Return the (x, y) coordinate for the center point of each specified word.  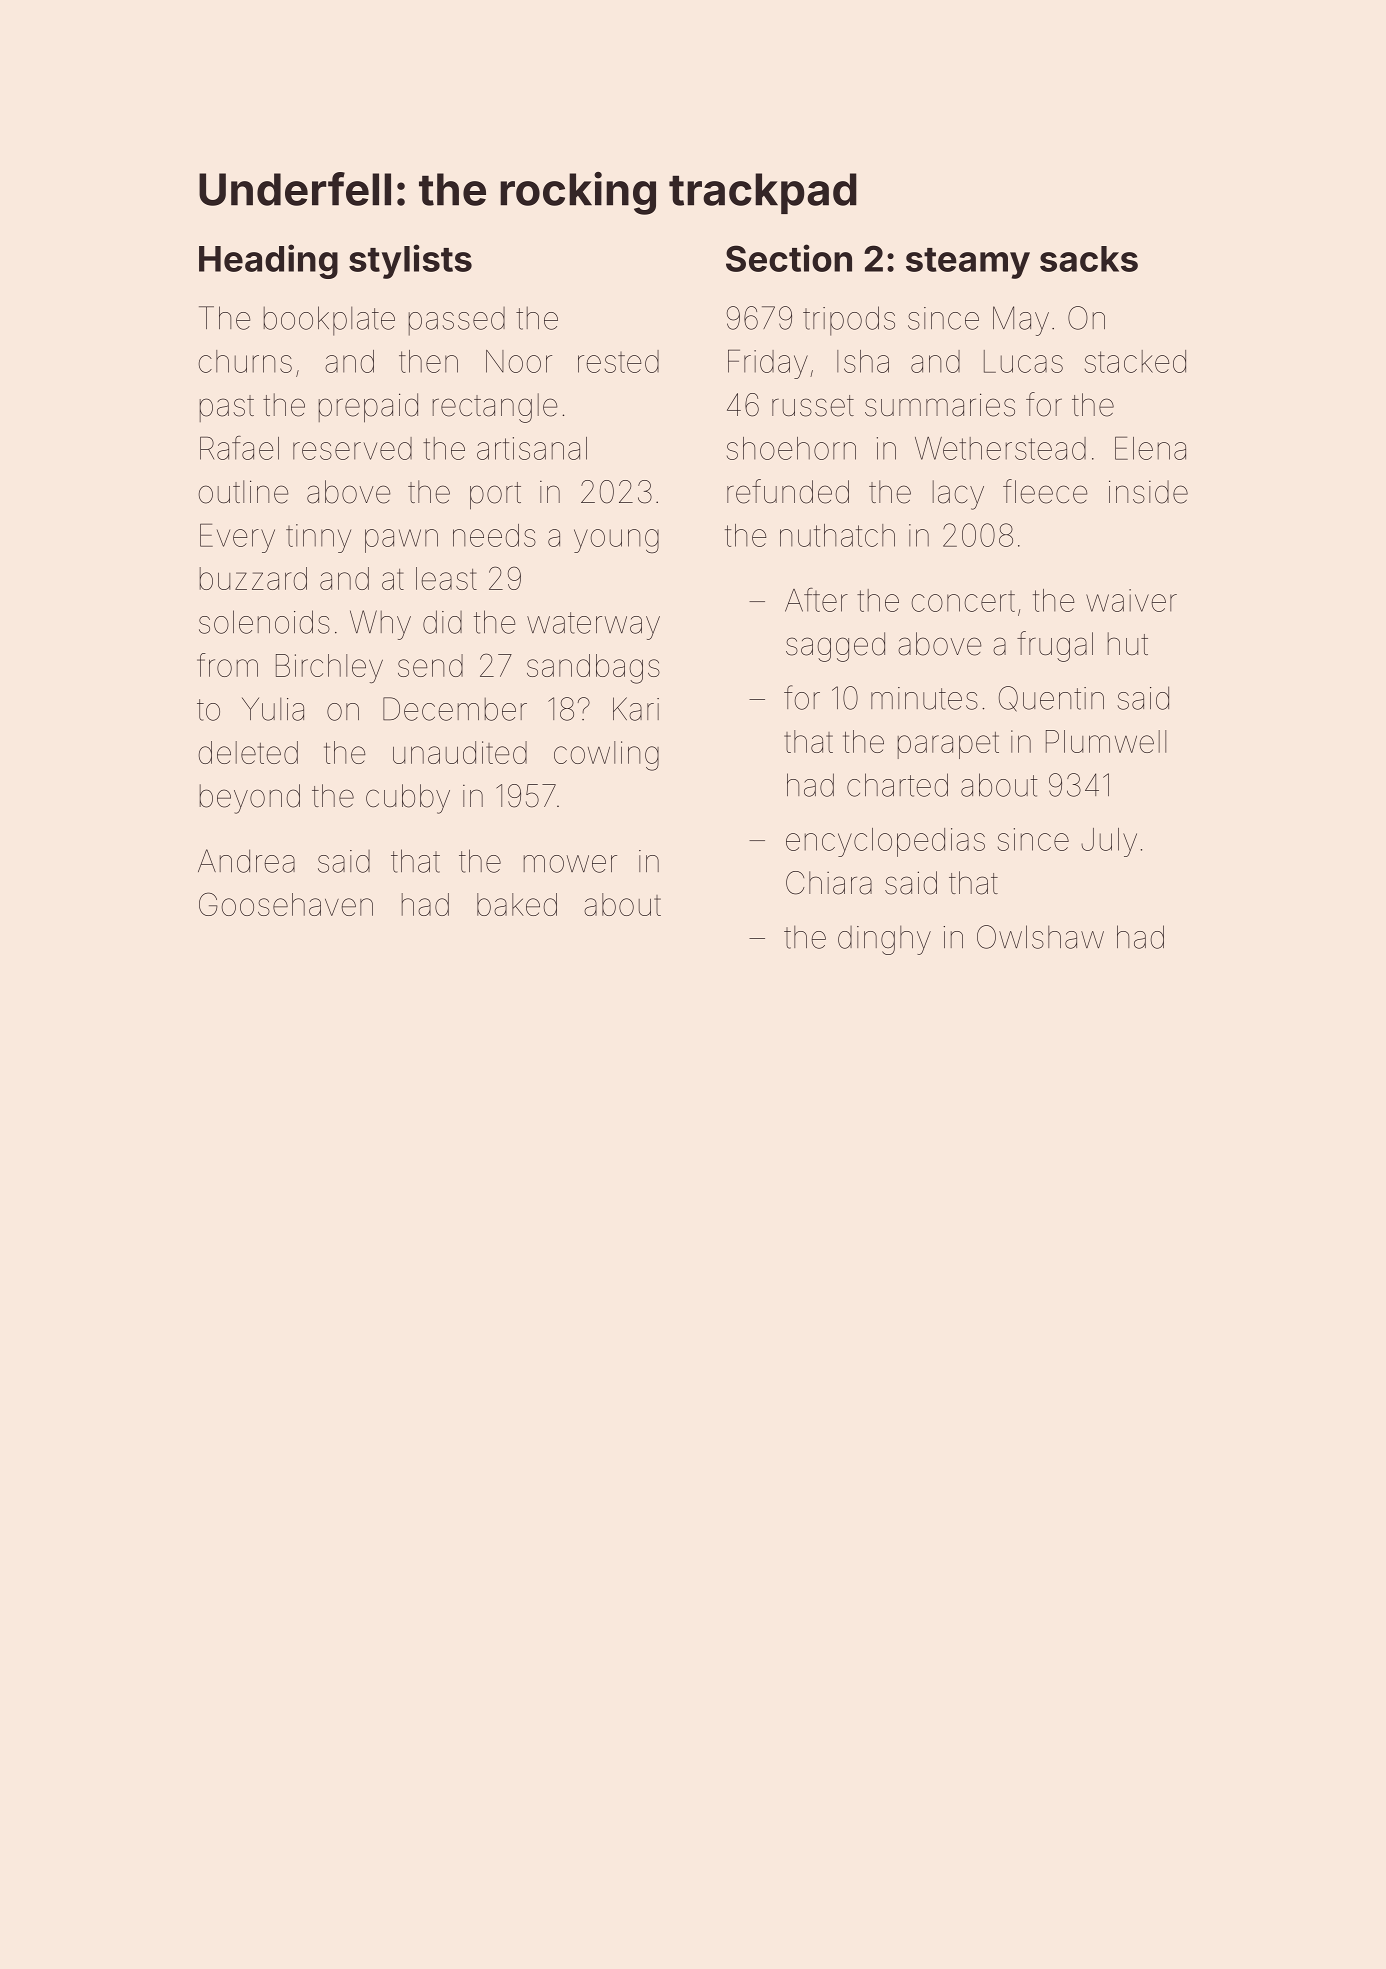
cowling (606, 756)
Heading (268, 261)
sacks (1089, 259)
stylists (410, 261)
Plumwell (1106, 741)
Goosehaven (286, 904)
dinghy (884, 940)
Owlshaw (1040, 937)
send (430, 665)
